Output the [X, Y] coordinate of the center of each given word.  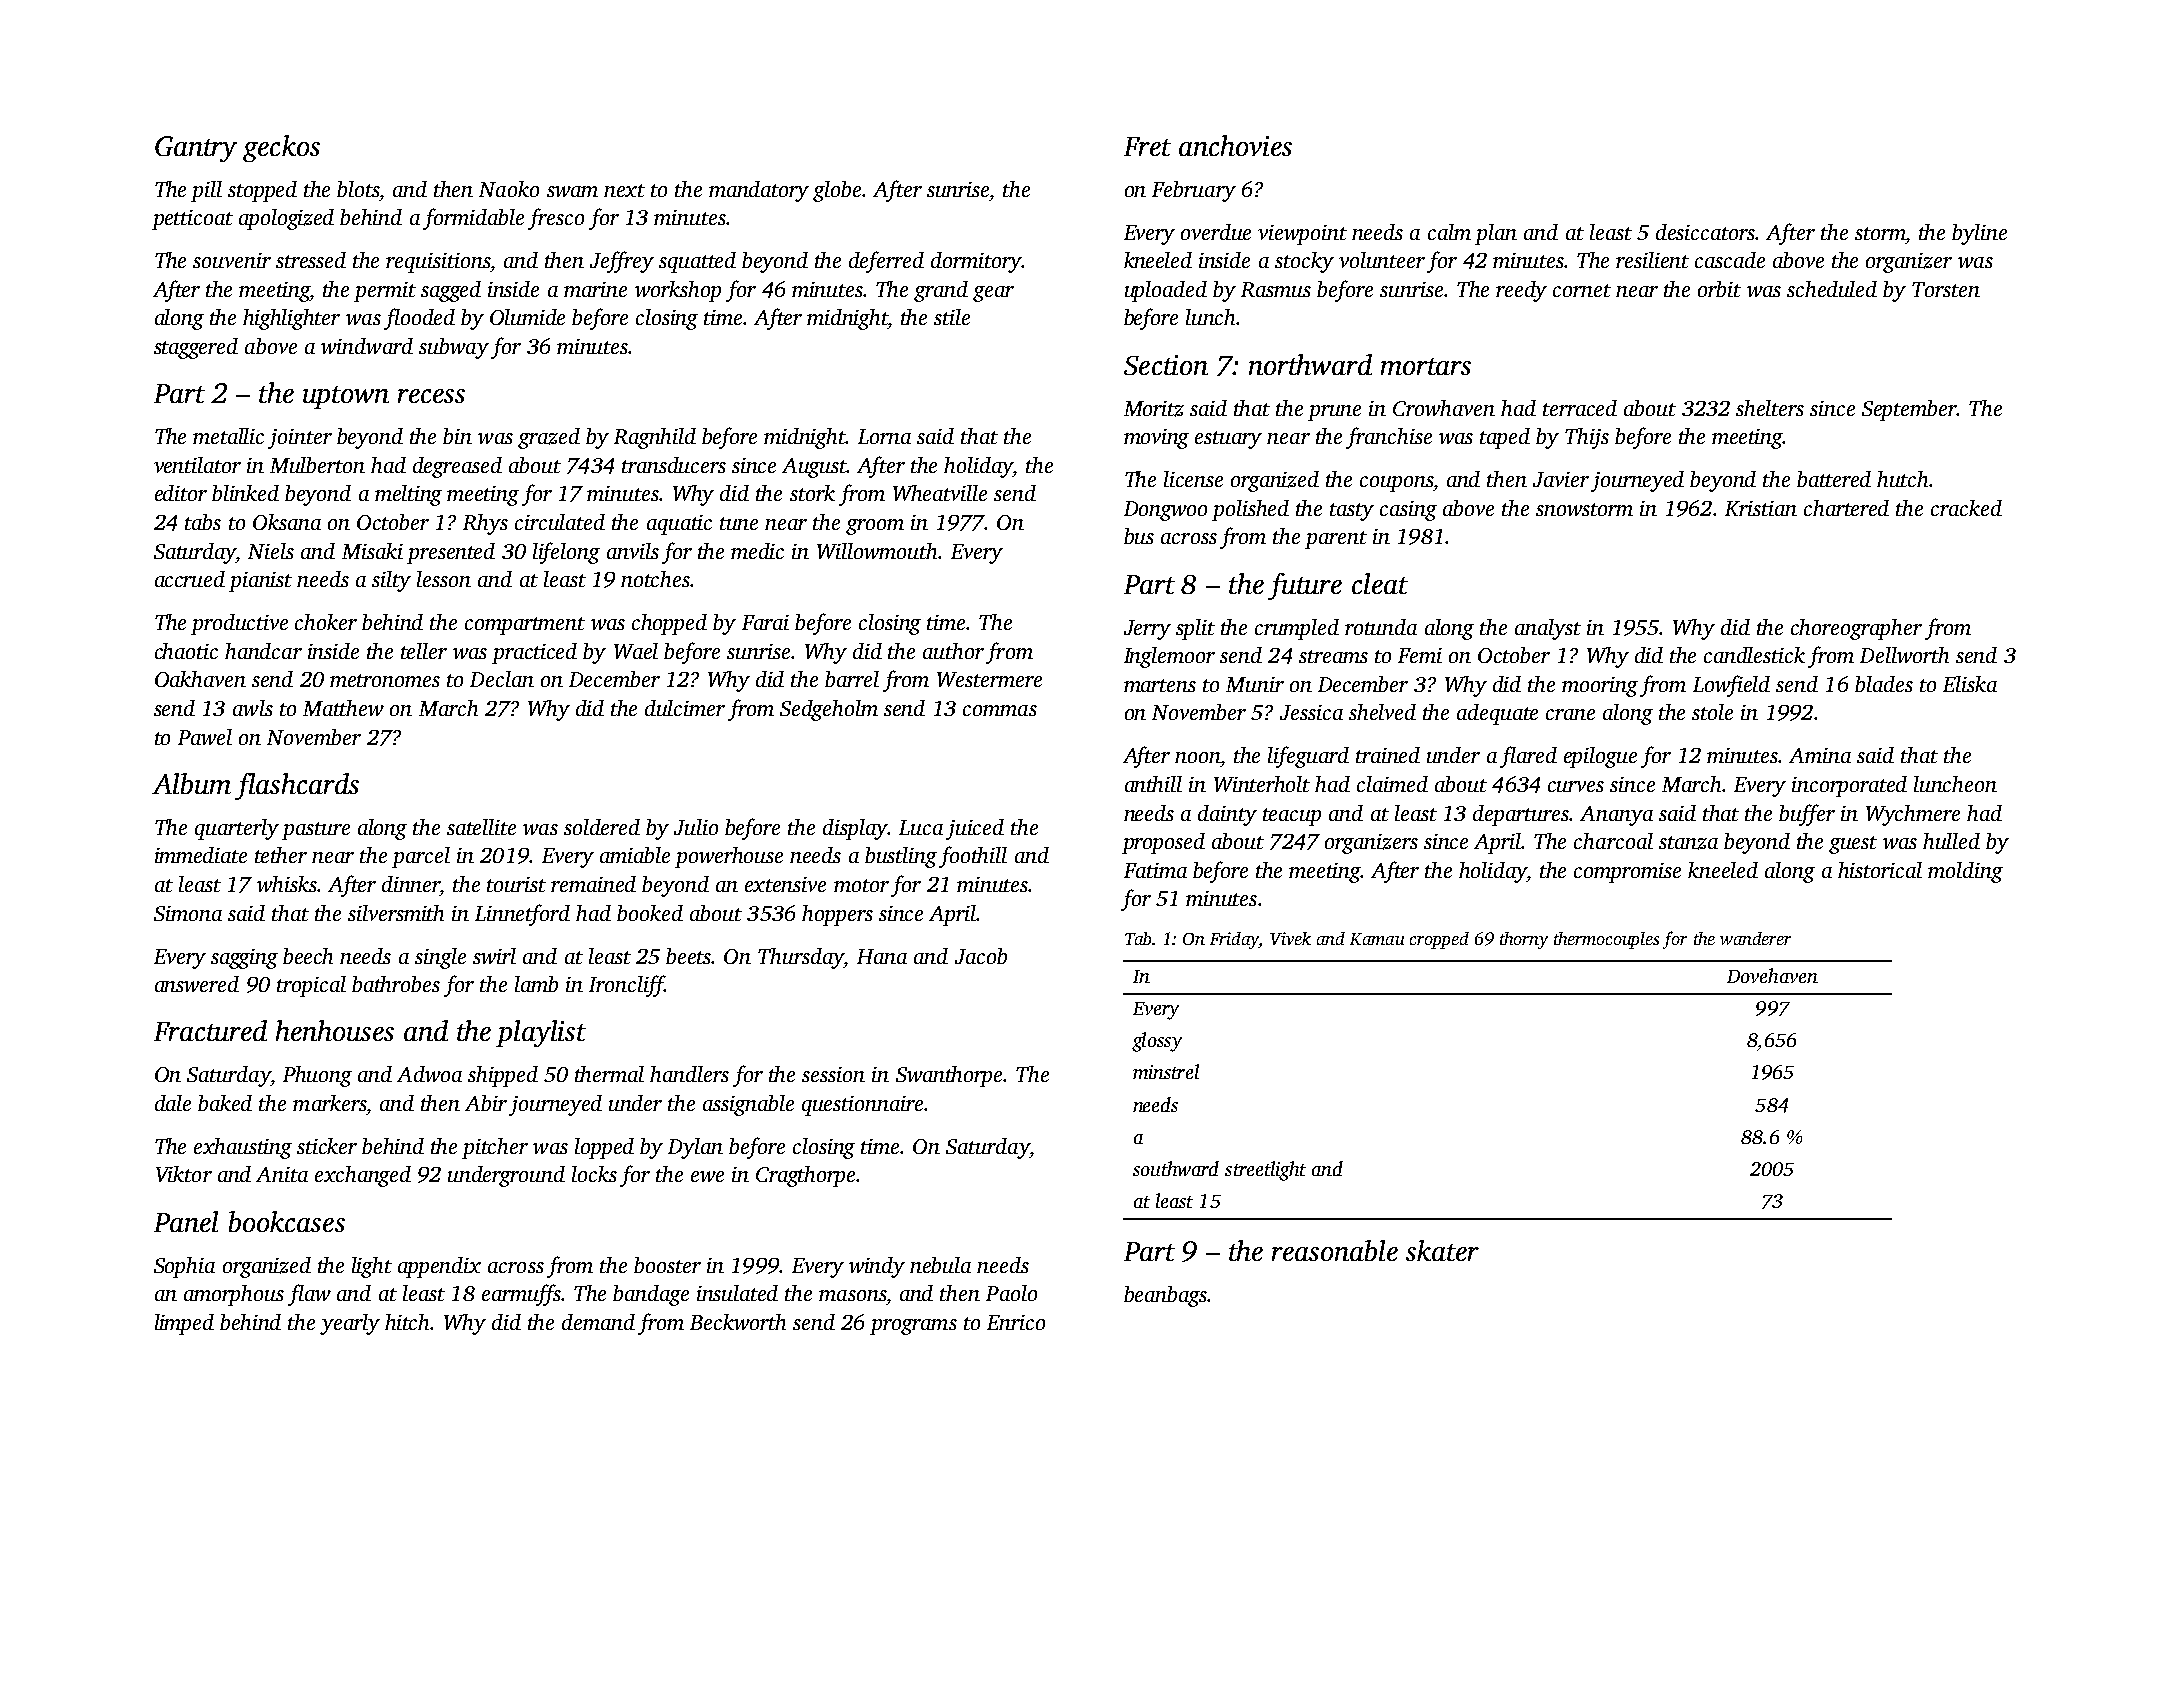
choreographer [1856, 629]
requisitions [438, 263]
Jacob [981, 956]
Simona [188, 913]
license [1193, 479]
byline [1979, 234]
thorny [1524, 940]
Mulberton [317, 465]
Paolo [1011, 1293]
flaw [309, 1295]
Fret [1147, 146]
